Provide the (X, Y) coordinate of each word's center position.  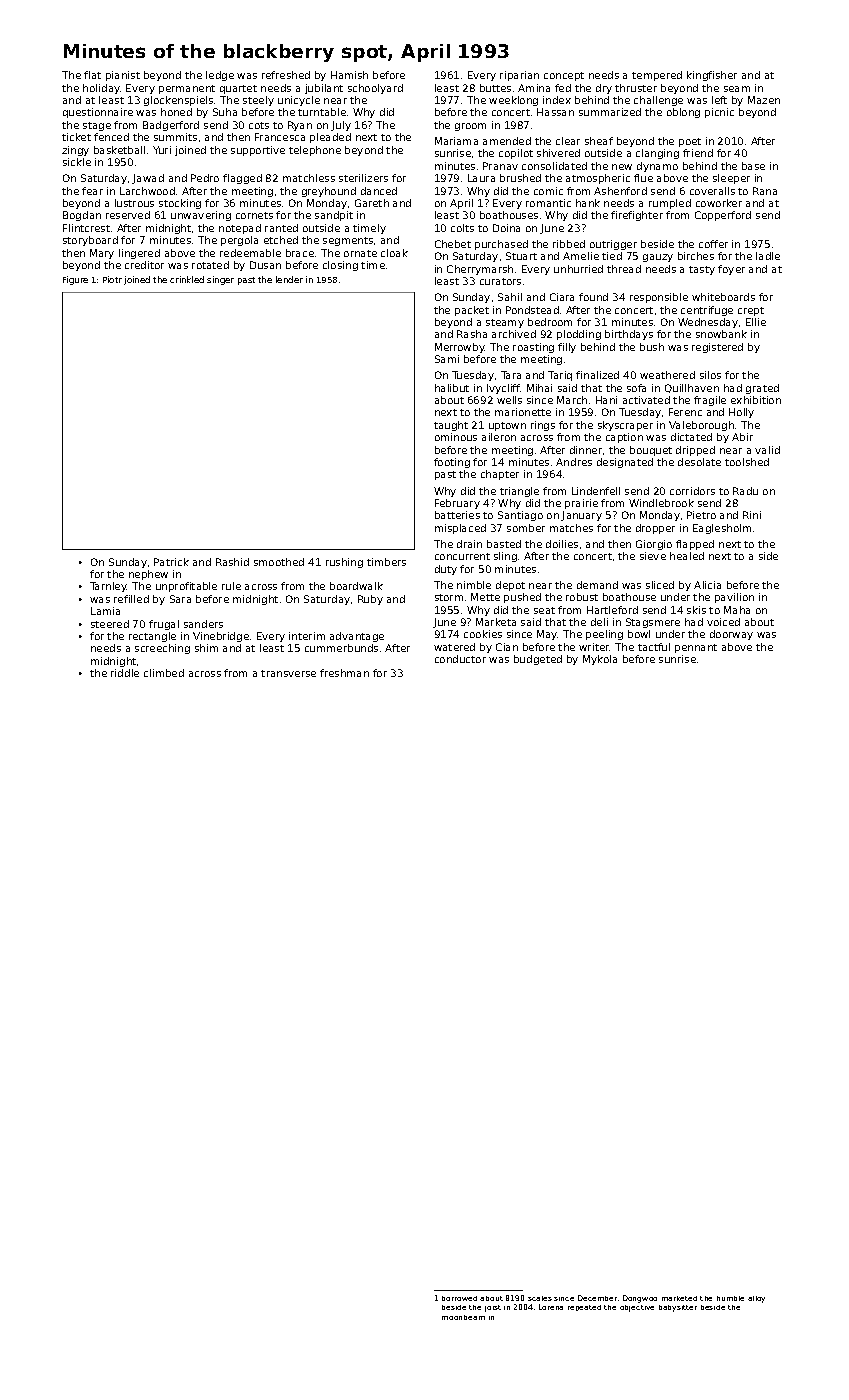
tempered (657, 76)
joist (493, 1308)
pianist (123, 76)
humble (730, 1298)
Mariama (456, 141)
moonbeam (463, 1317)
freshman (344, 673)
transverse (288, 673)
